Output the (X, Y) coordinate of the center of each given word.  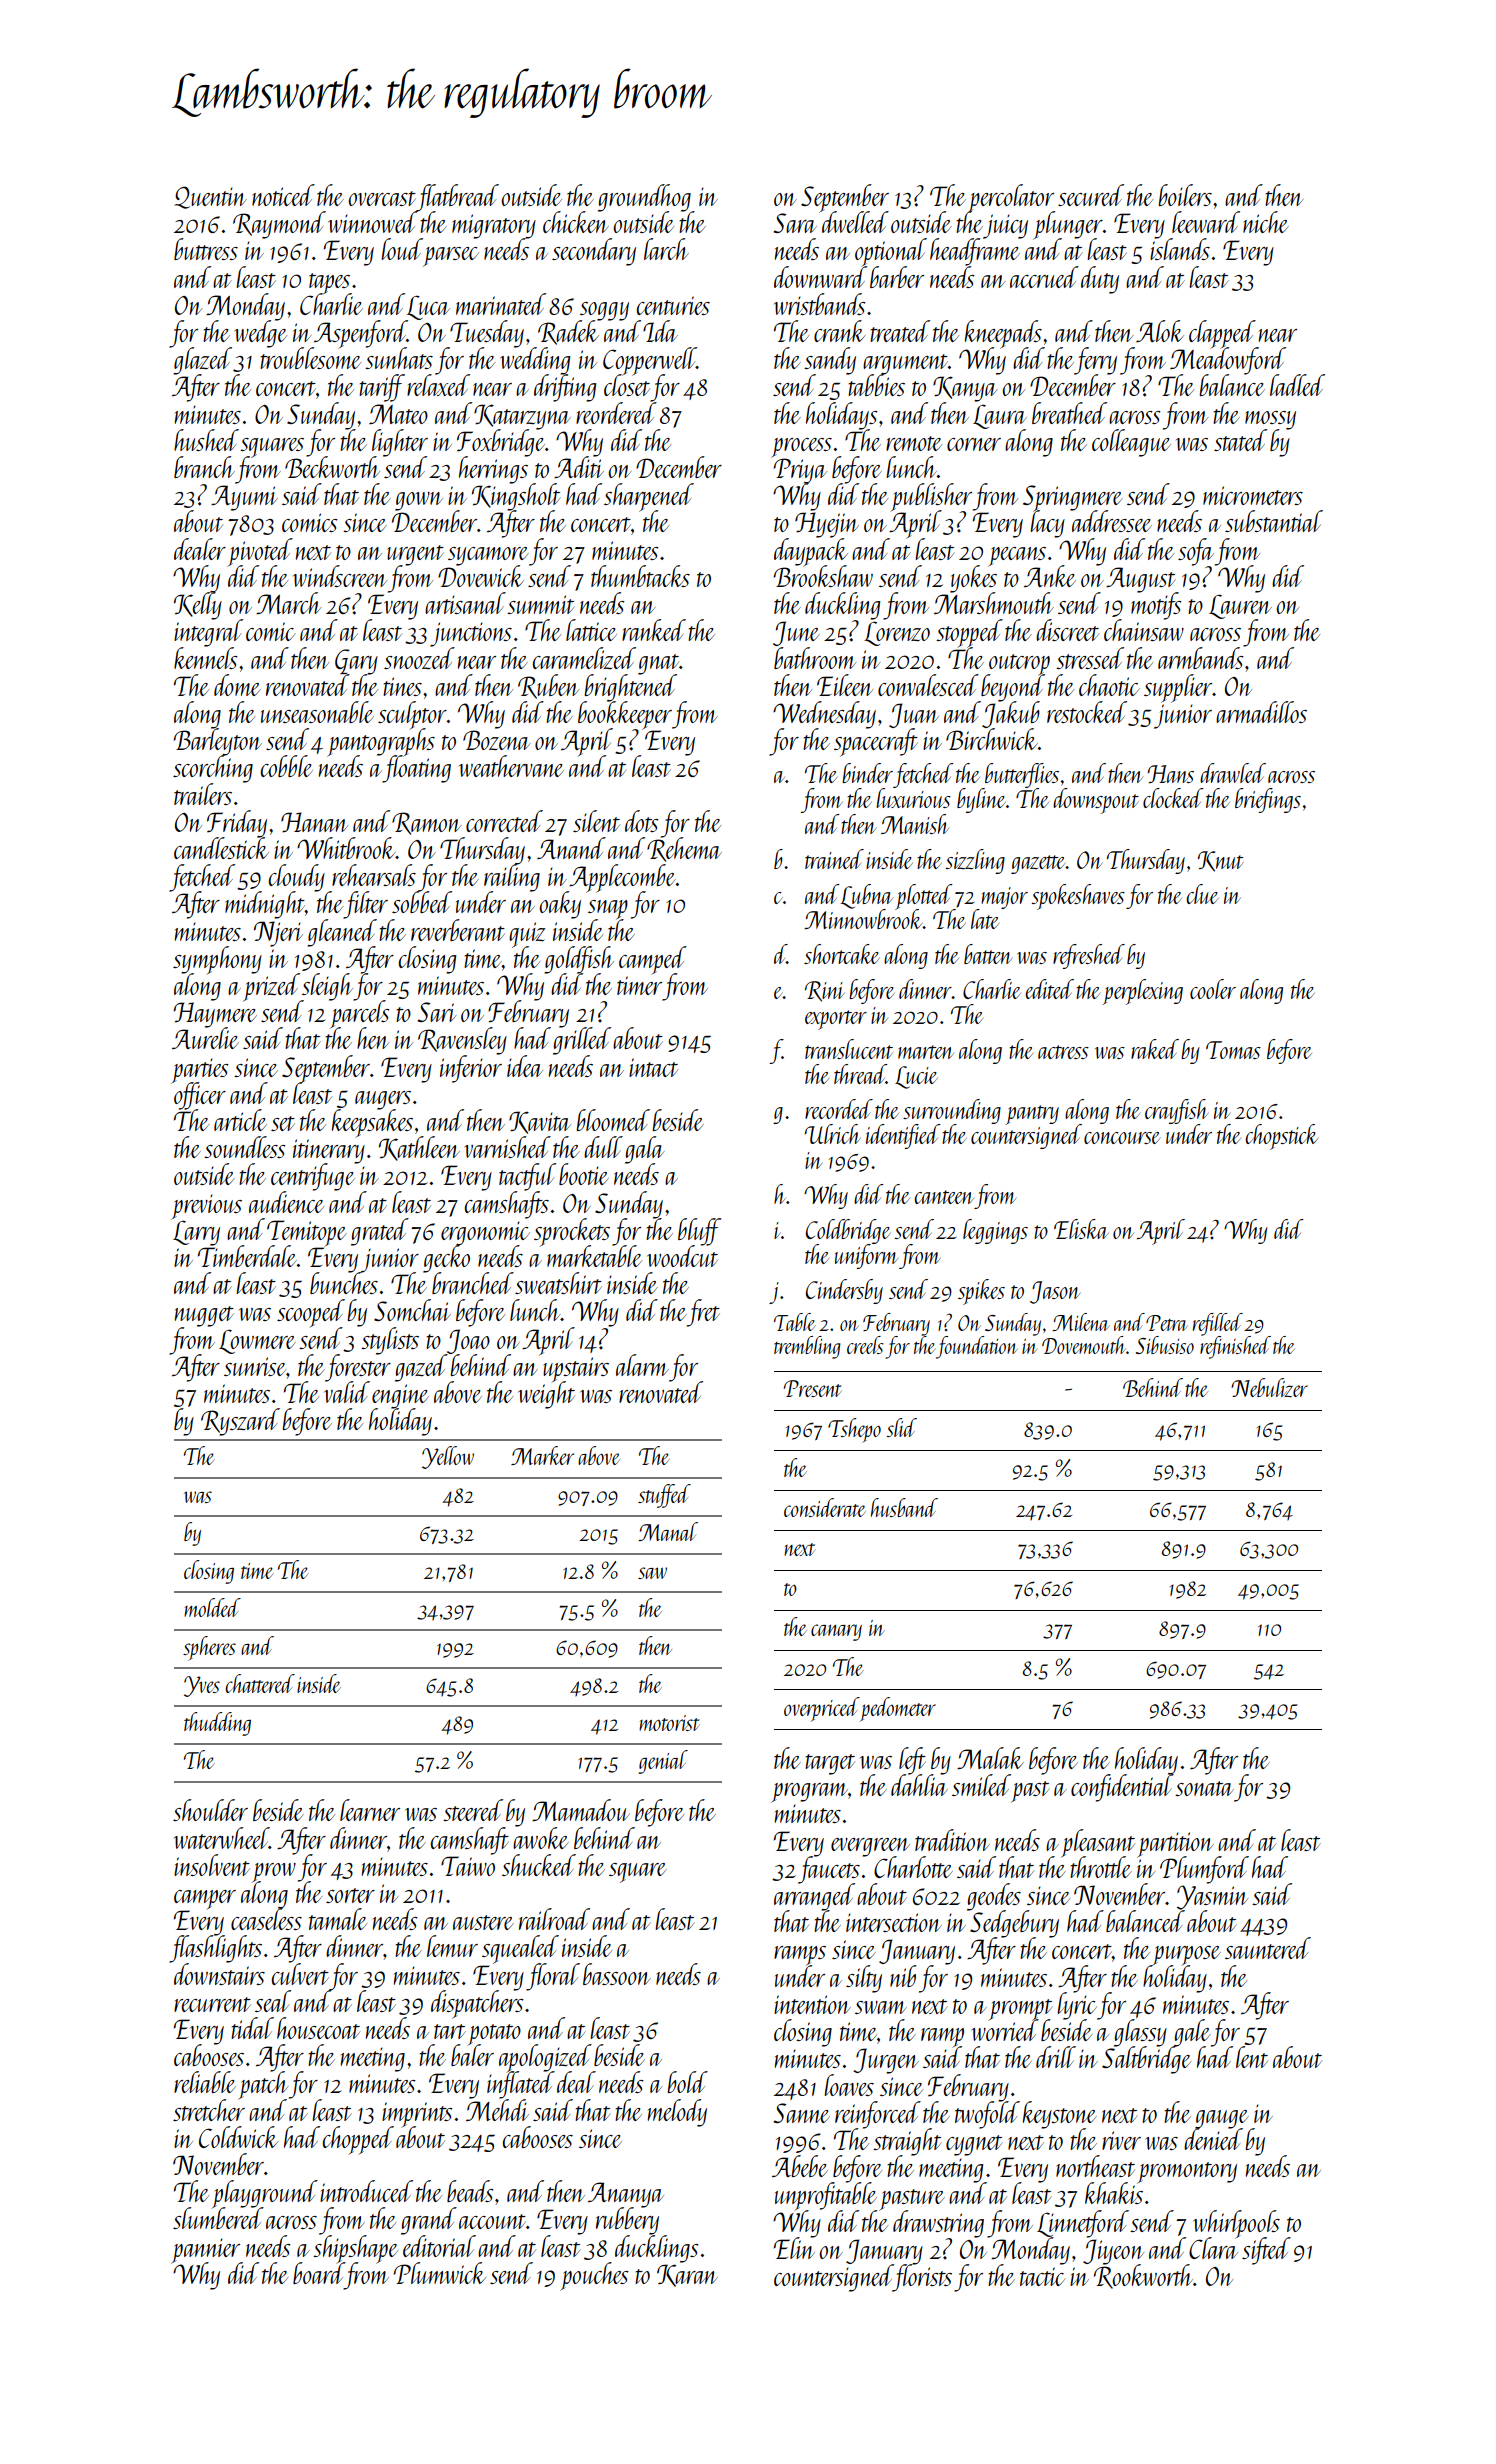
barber (897, 277)
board (318, 2273)
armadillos (1261, 712)
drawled (1233, 773)
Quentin (210, 197)
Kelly (198, 606)
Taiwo (468, 1866)
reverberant (458, 930)
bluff (699, 1231)
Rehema (684, 849)
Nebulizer (1269, 1387)
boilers (1185, 195)
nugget (204, 1316)
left (912, 1760)
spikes (981, 1292)
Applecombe (622, 878)
